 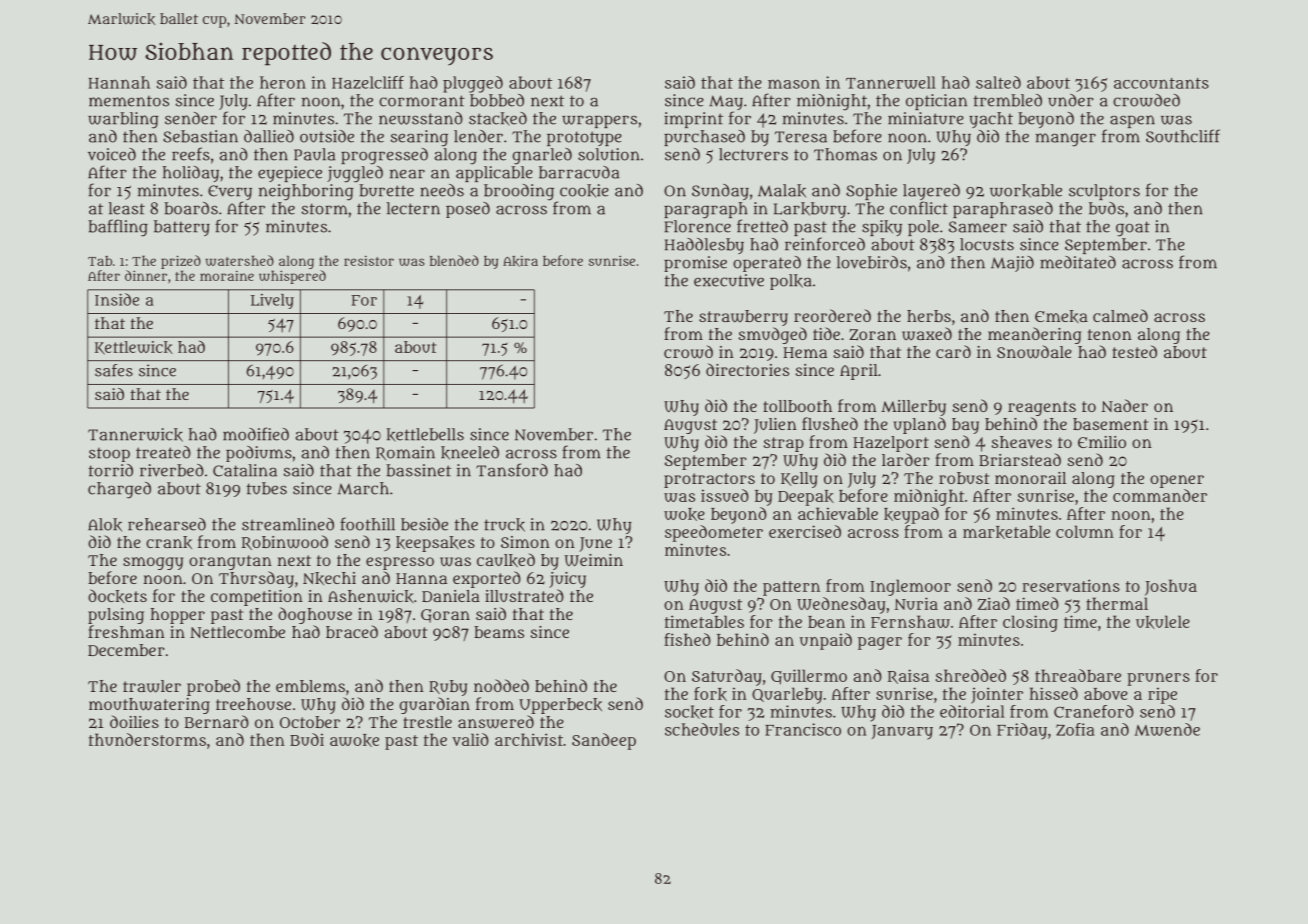 What do you see at coordinates (126, 631) in the screenshot?
I see `freshman` at bounding box center [126, 631].
